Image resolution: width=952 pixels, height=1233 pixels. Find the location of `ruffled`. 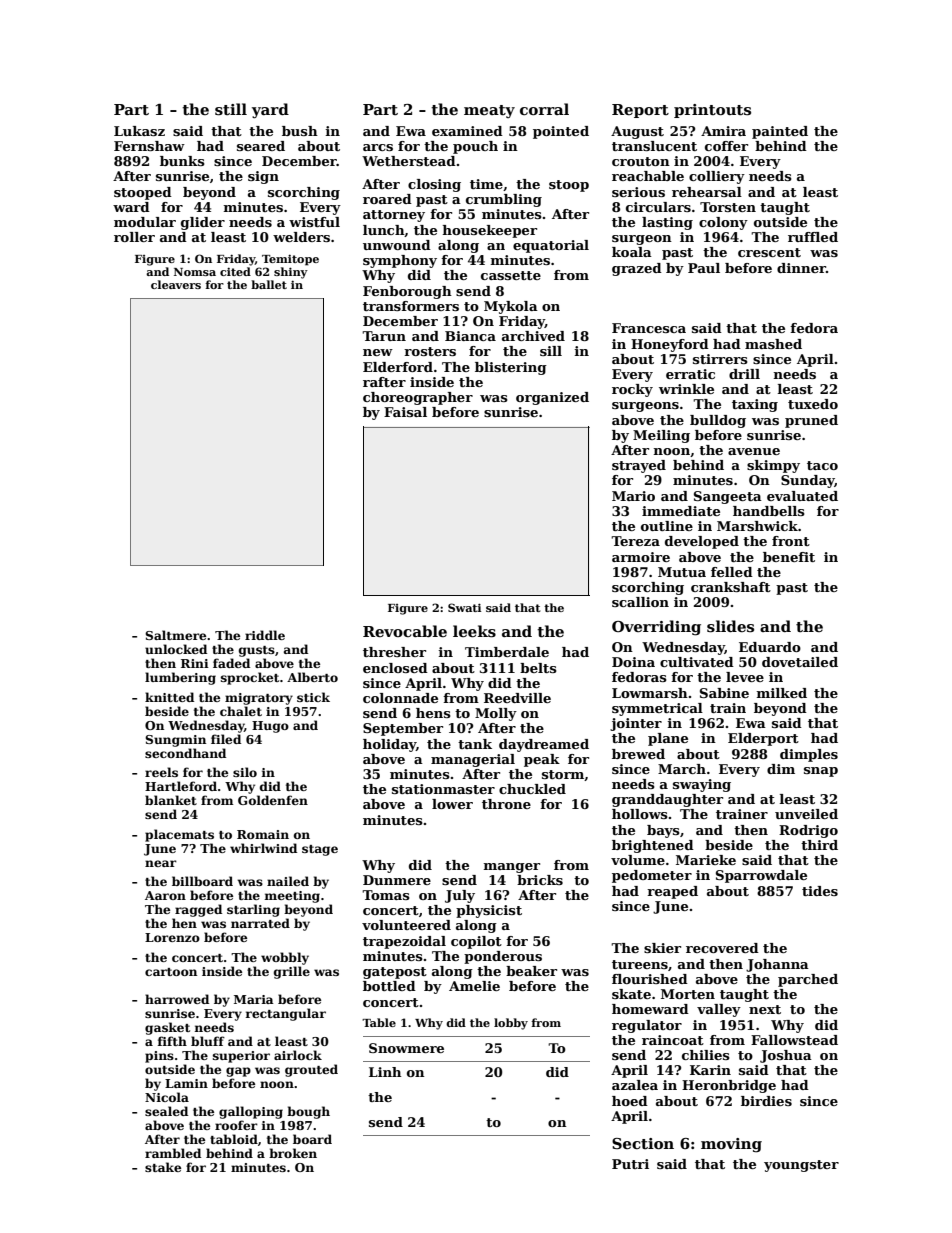

ruffled is located at coordinates (813, 237).
